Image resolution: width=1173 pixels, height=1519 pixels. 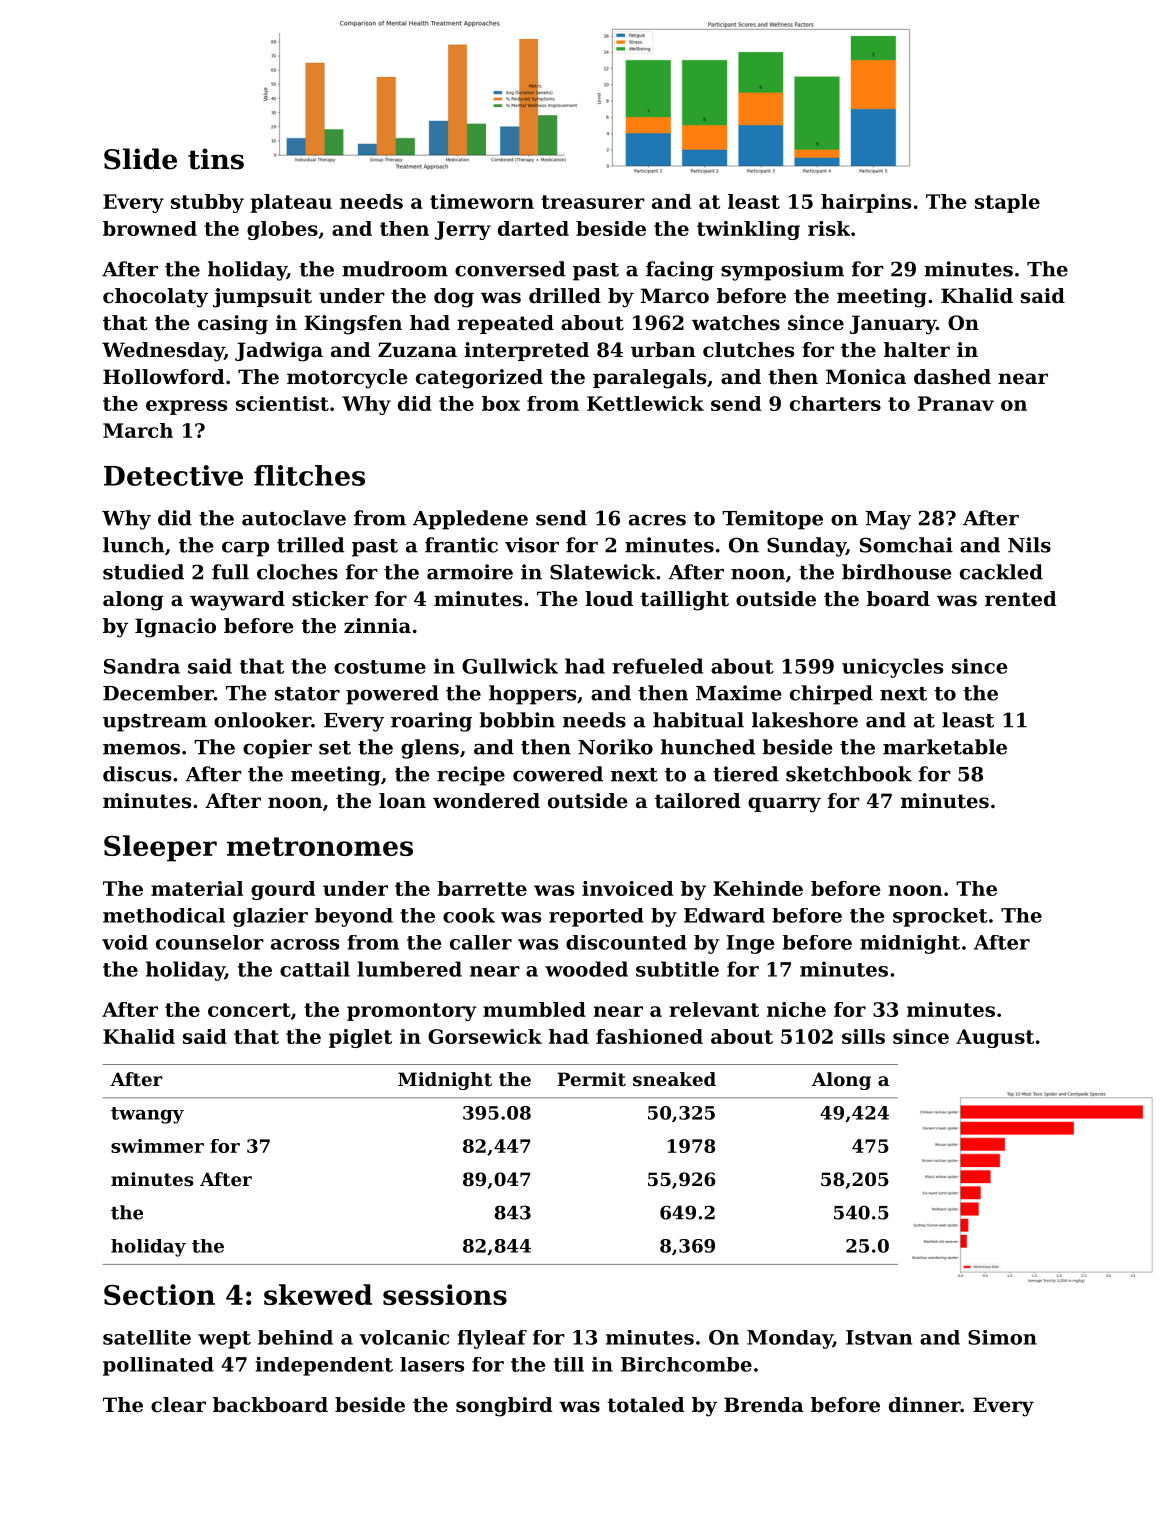 What do you see at coordinates (1007, 203) in the screenshot?
I see `staple` at bounding box center [1007, 203].
